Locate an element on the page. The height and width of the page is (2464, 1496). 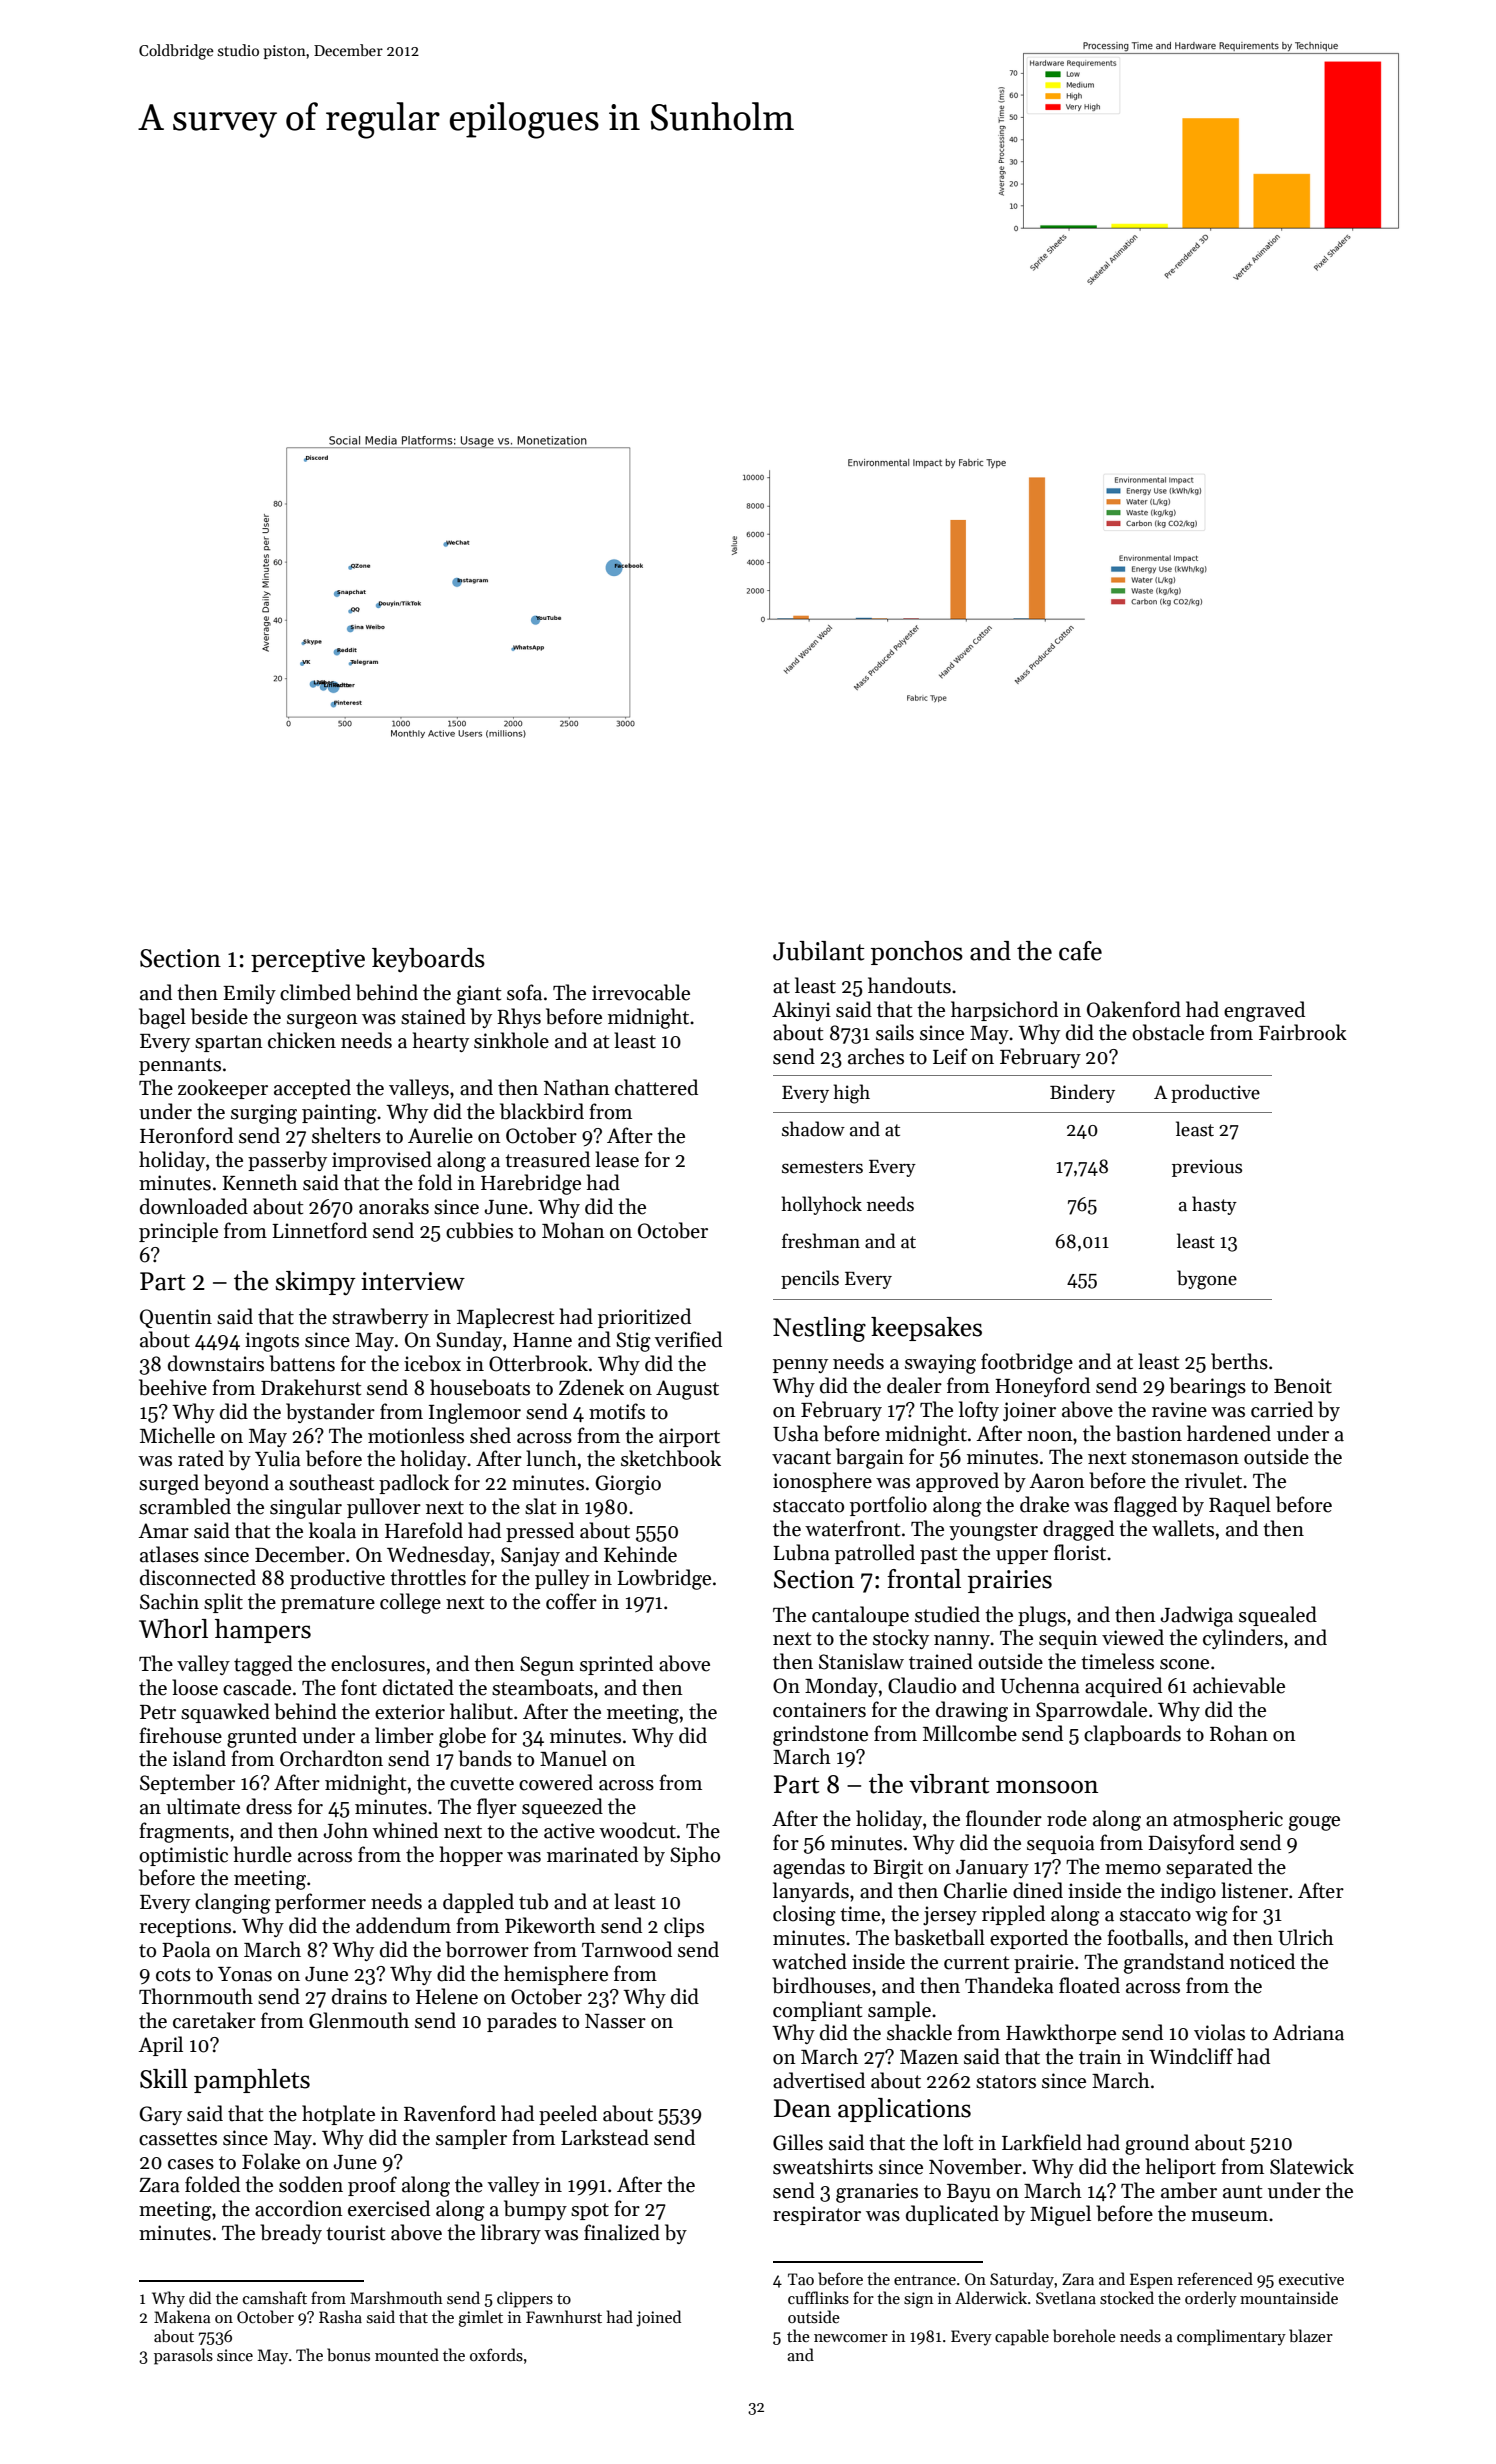
obstacle is located at coordinates (1168, 1032).
